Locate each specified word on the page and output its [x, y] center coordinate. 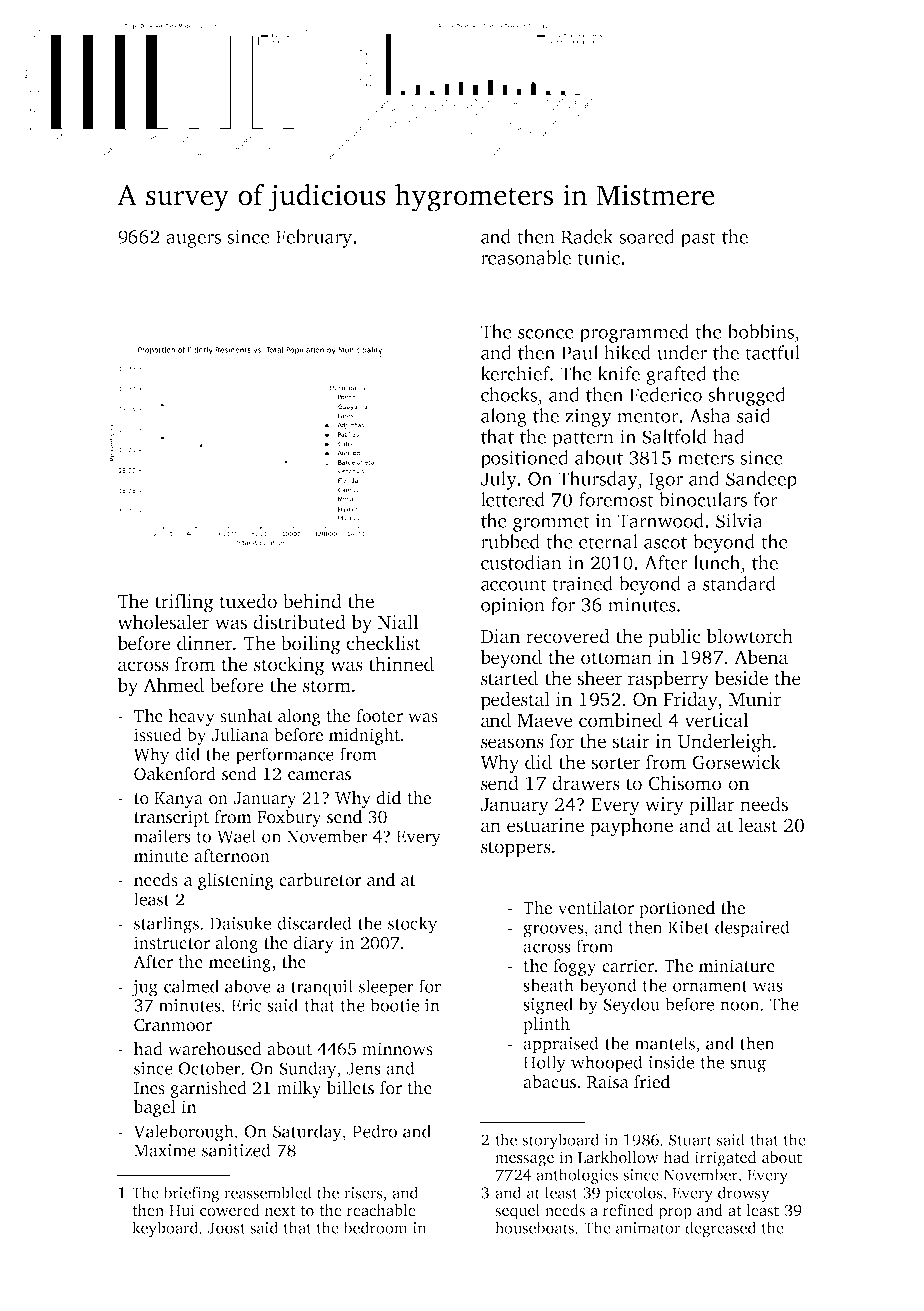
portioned [677, 909]
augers [193, 241]
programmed [634, 333]
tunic [598, 257]
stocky [412, 925]
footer [379, 716]
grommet [551, 524]
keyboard [165, 1229]
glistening [236, 881]
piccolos [634, 1194]
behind [312, 601]
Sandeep [761, 480]
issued [158, 735]
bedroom [375, 1227]
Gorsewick [736, 762]
